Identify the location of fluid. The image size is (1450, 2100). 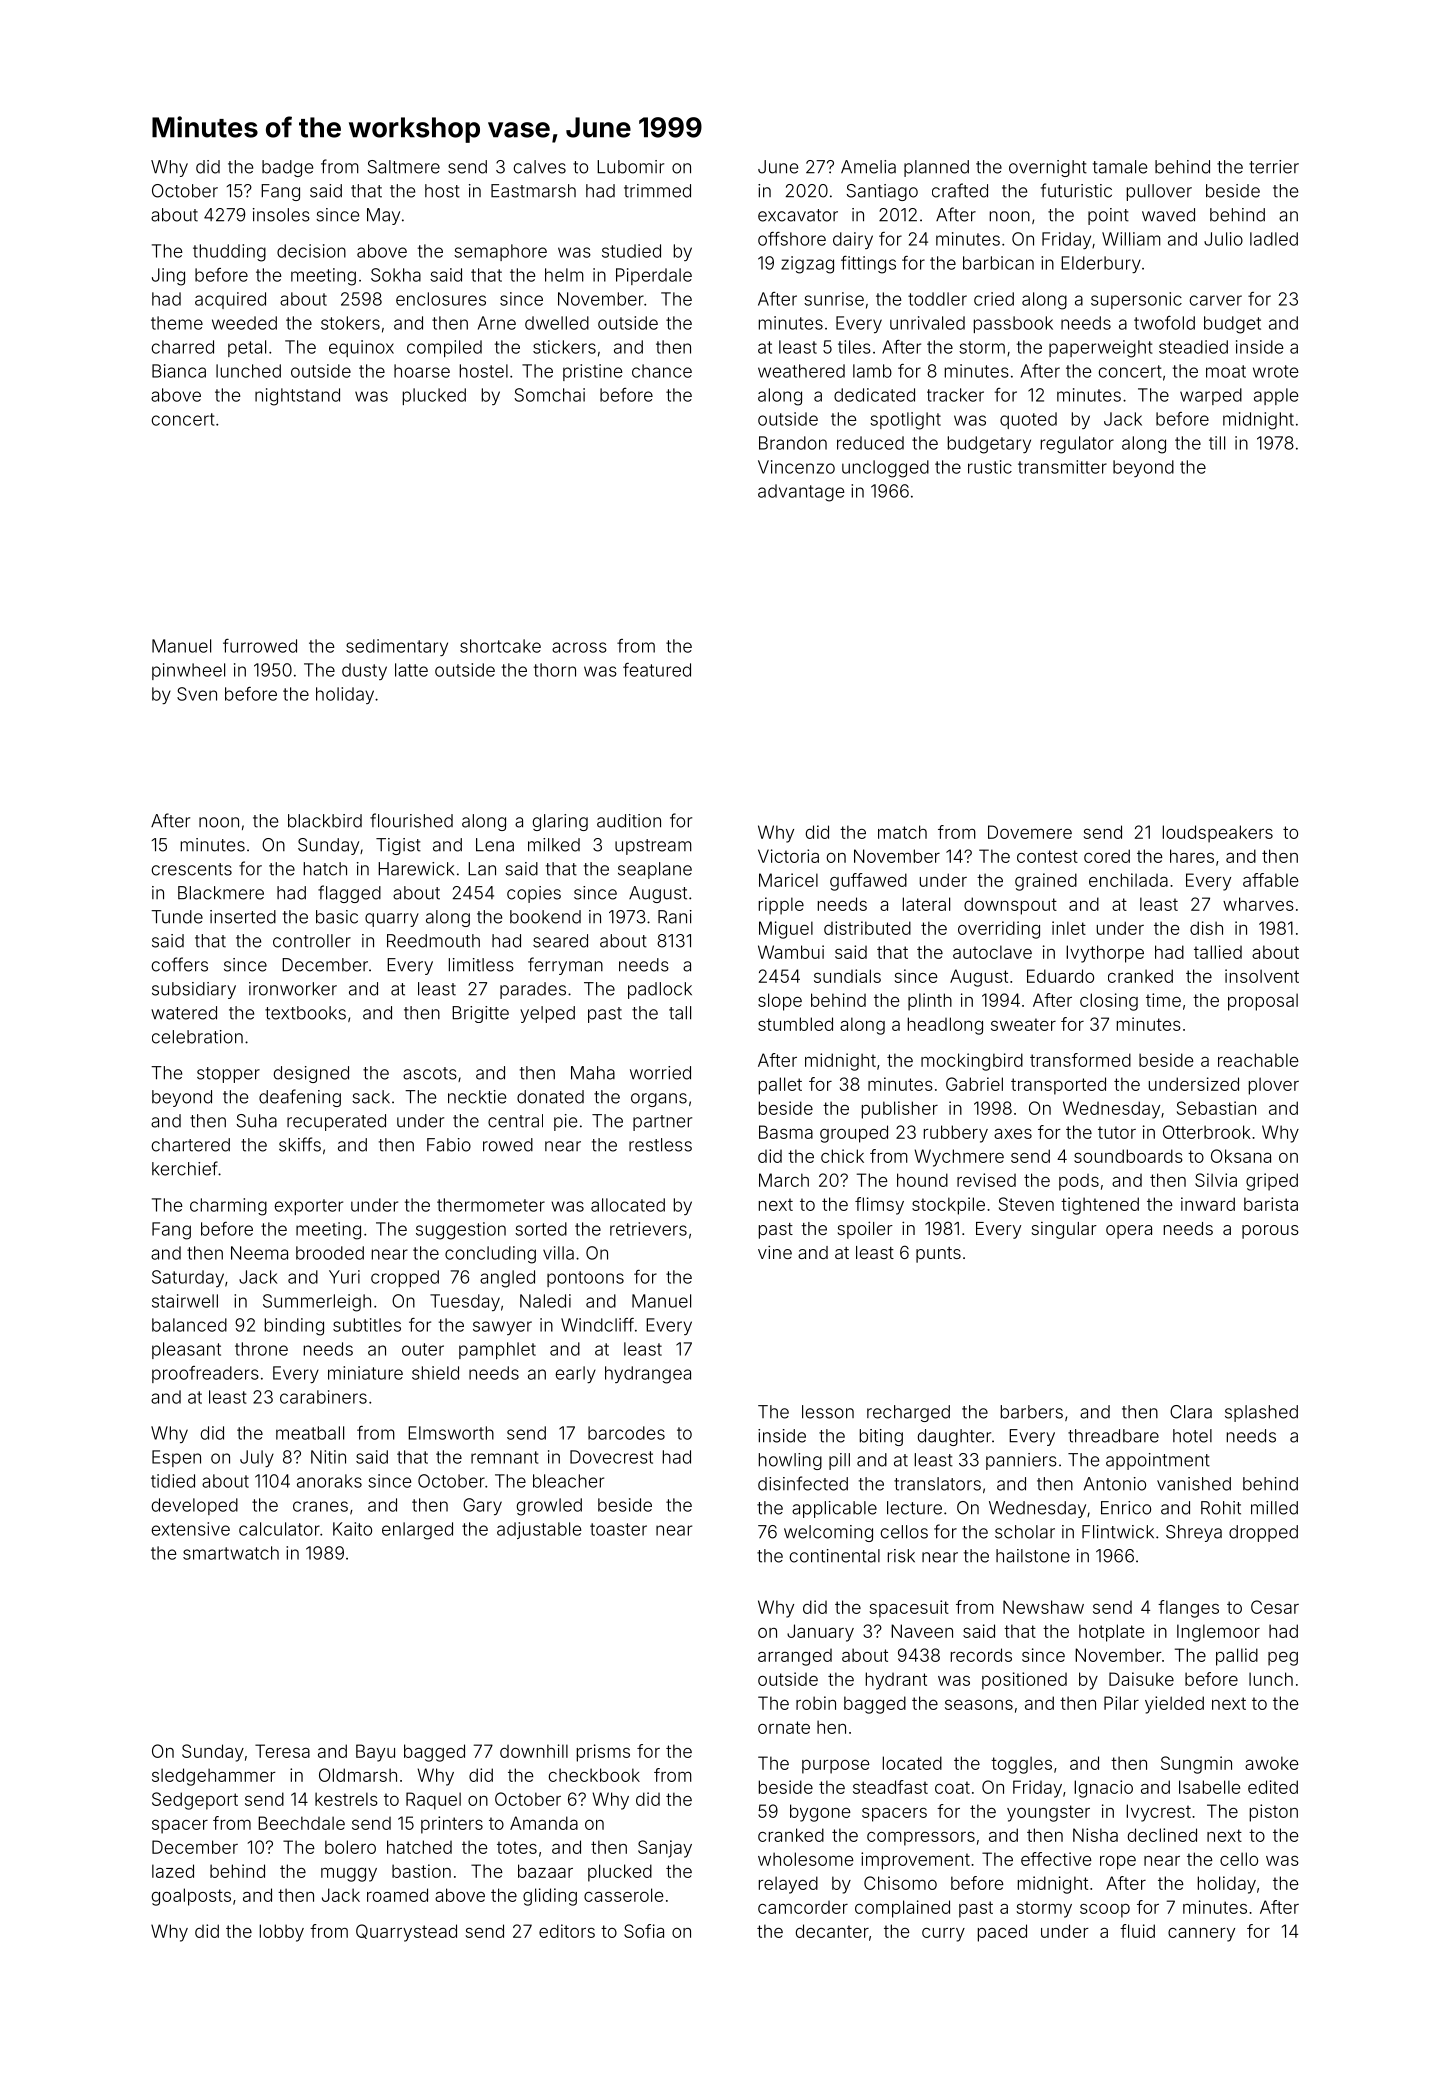
(1137, 1931).
